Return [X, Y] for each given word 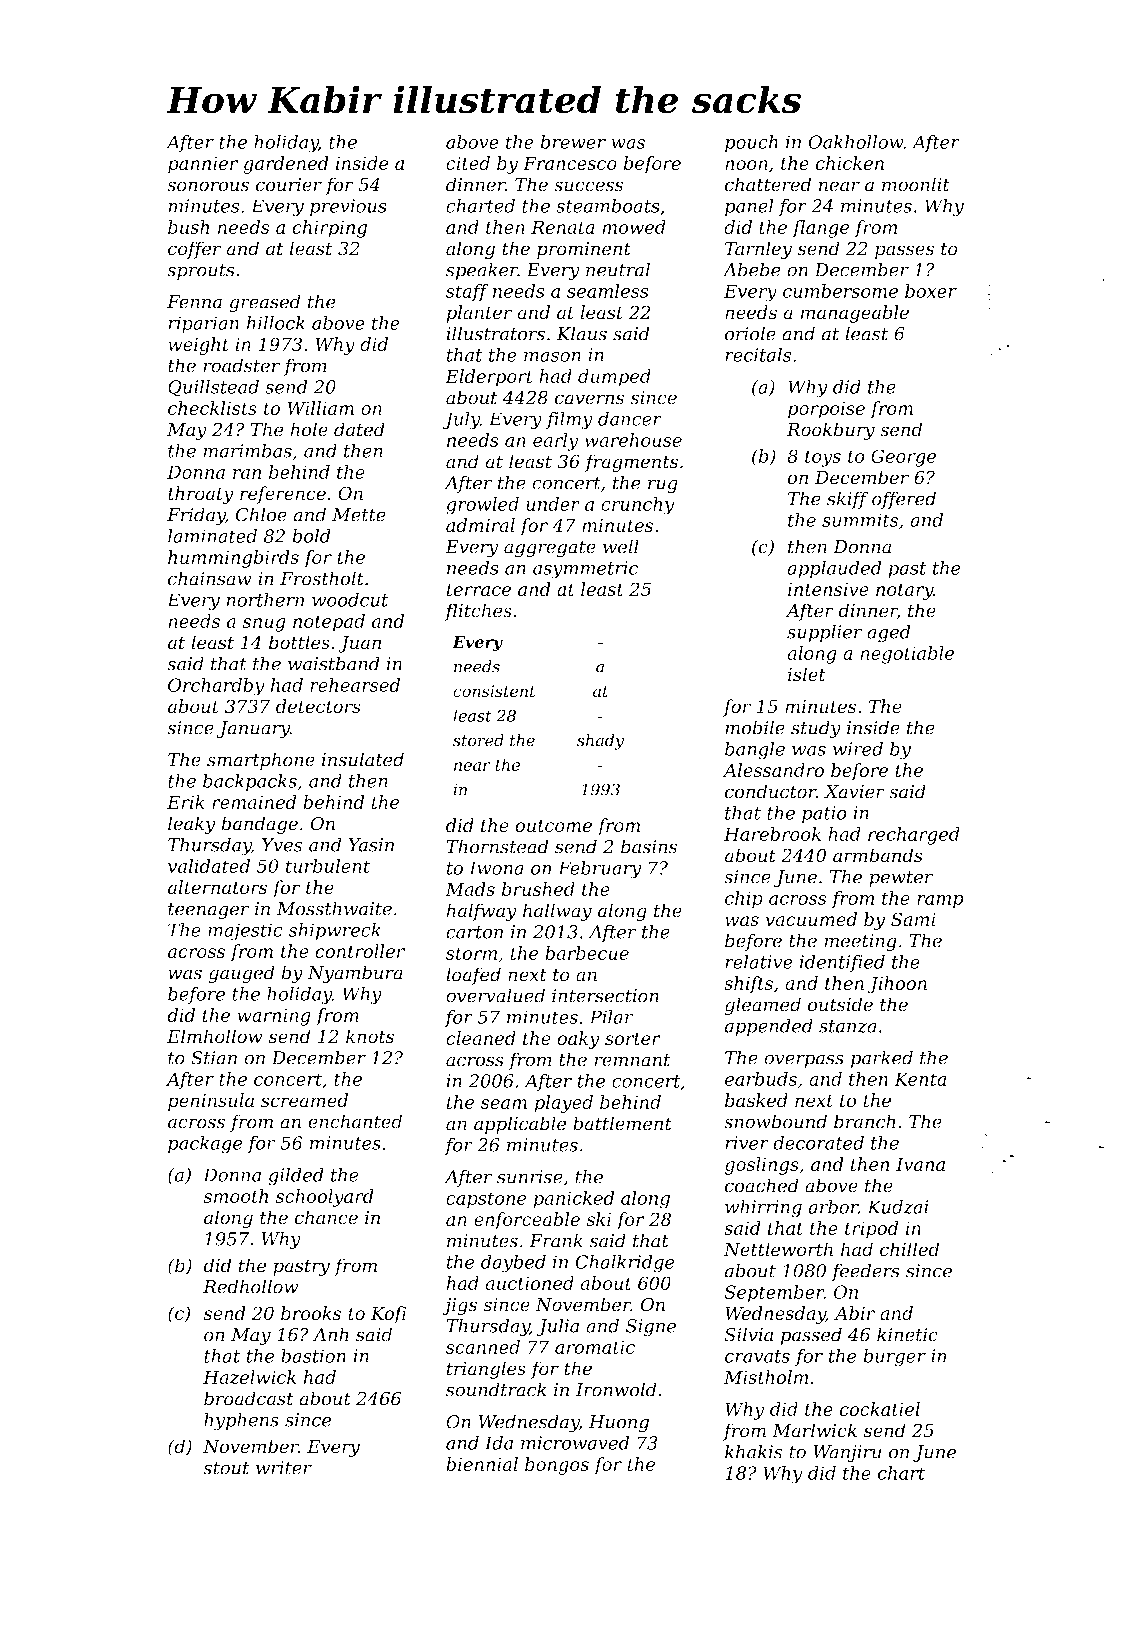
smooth [235, 1196]
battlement [622, 1123]
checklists [212, 408]
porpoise [826, 410]
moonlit [916, 184]
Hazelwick [249, 1377]
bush [188, 227]
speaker [482, 271]
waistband [334, 663]
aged [889, 633]
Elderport [489, 378]
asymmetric [585, 570]
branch [864, 1121]
